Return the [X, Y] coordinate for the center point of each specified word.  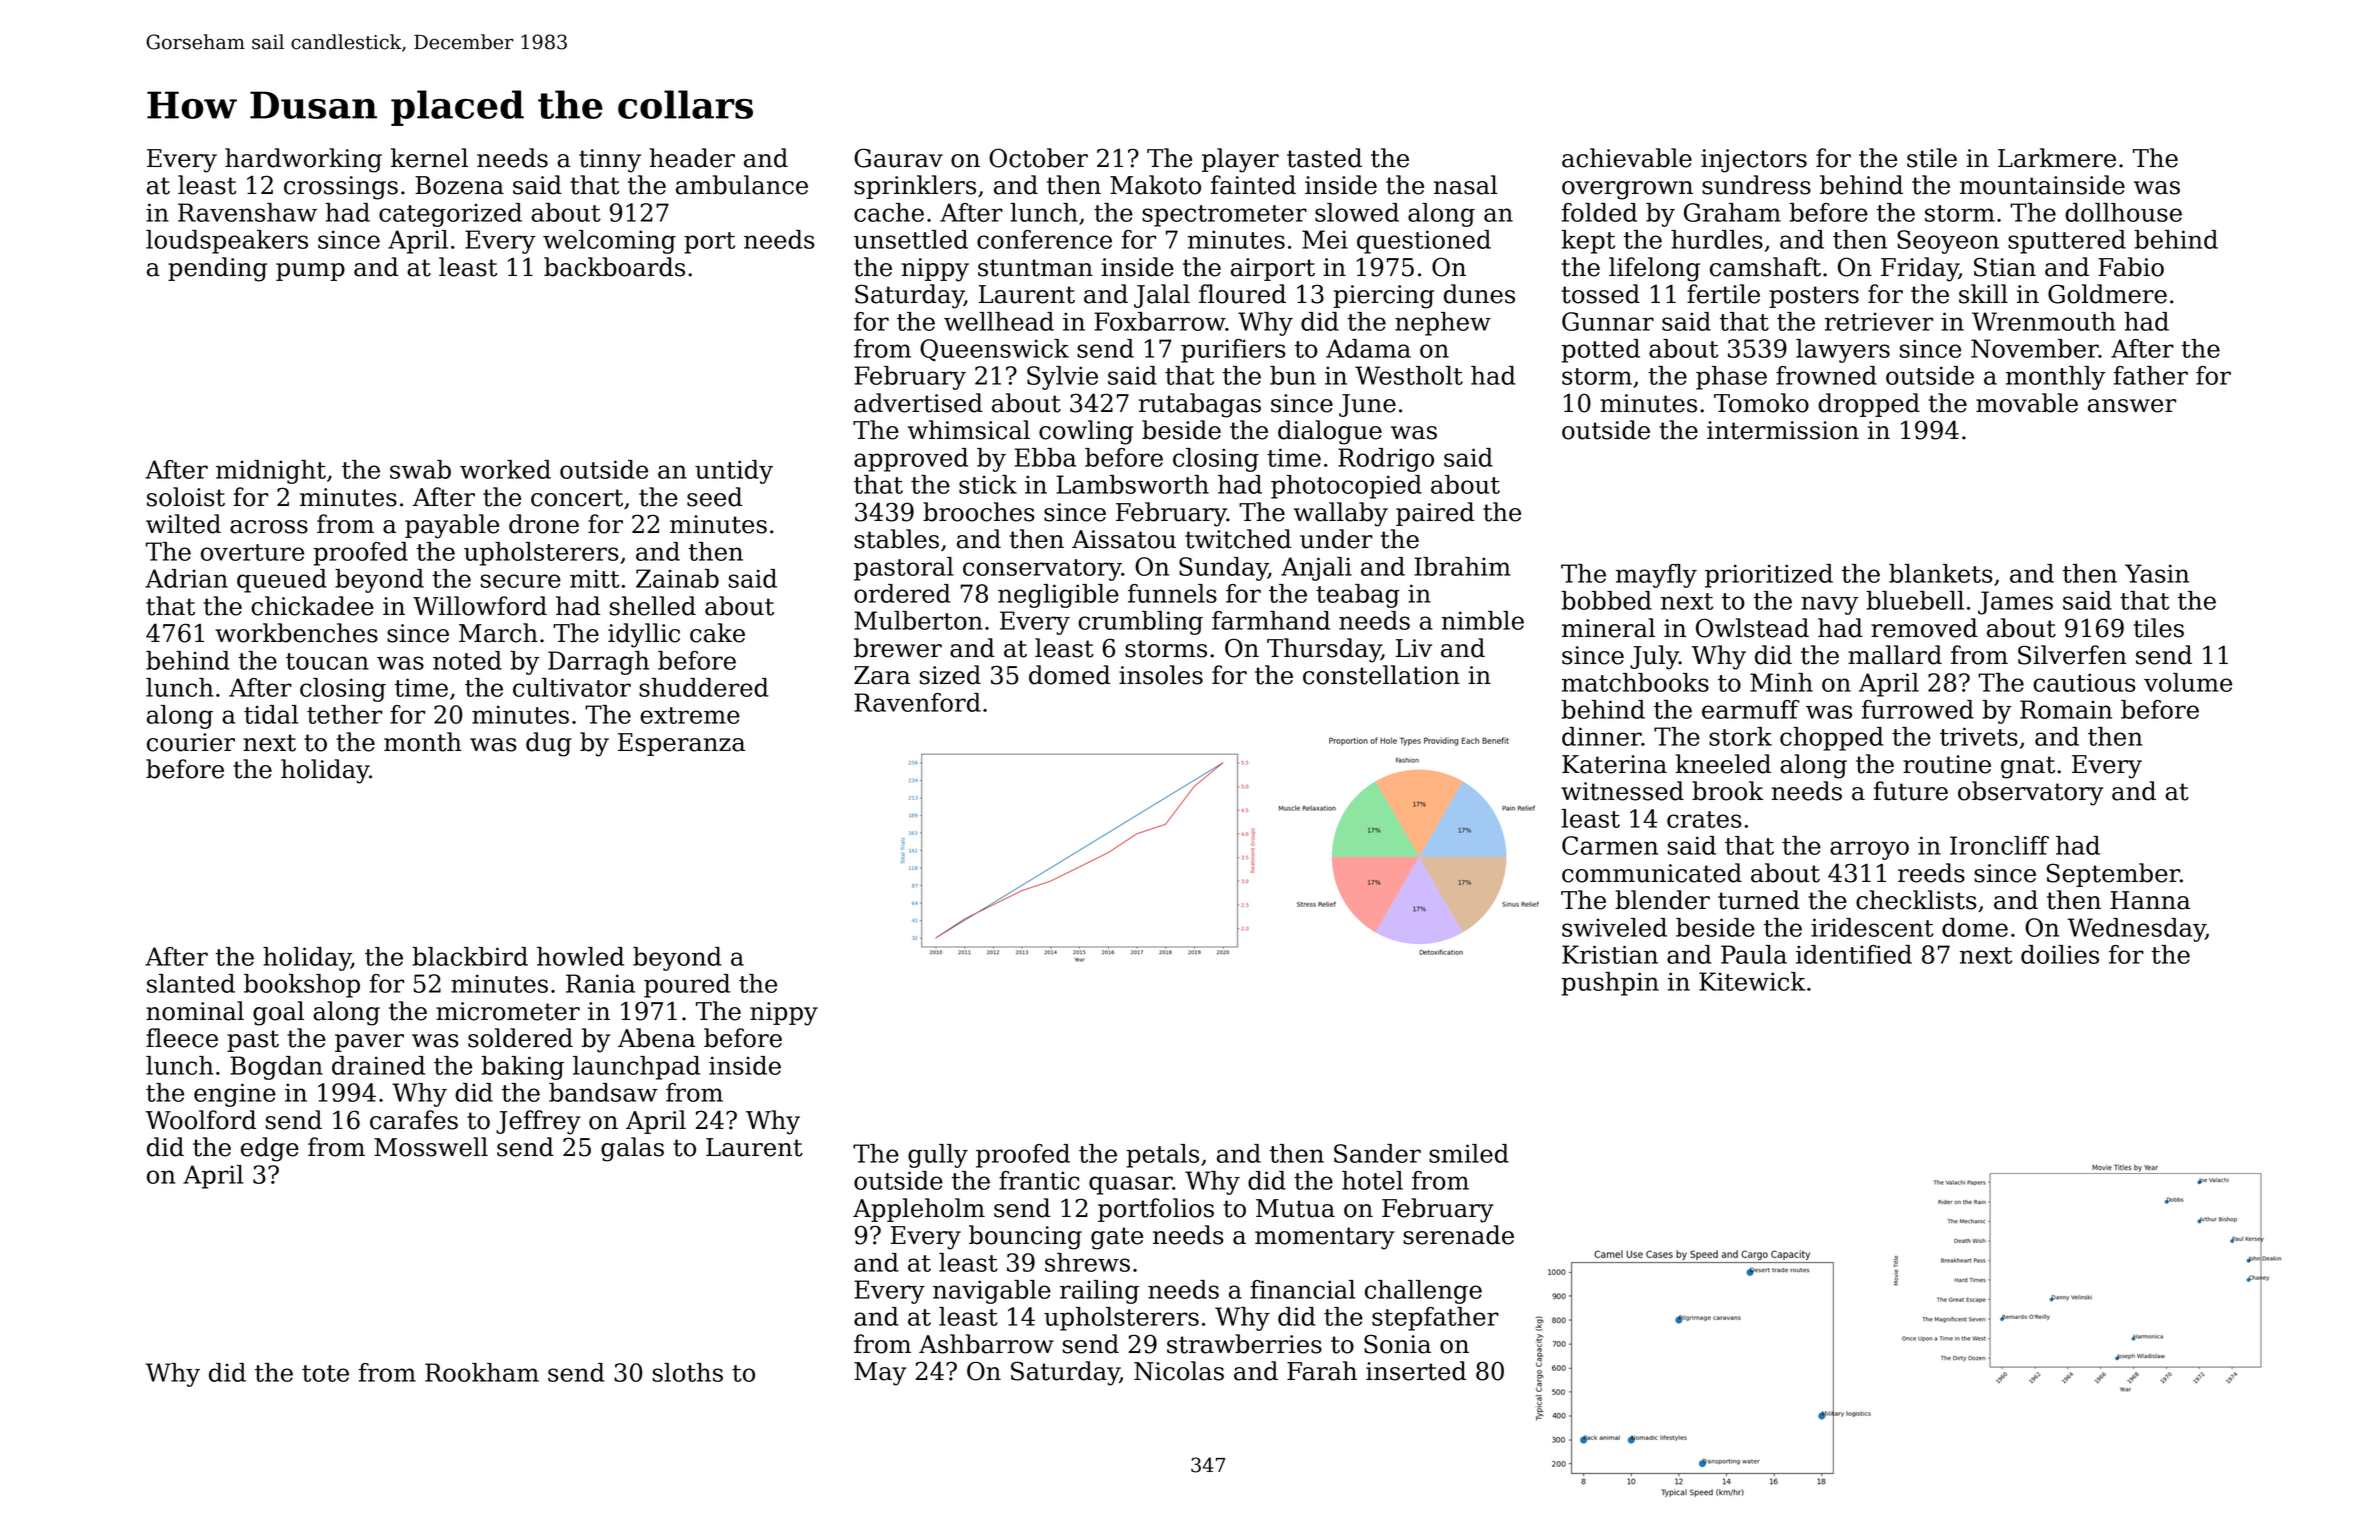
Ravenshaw [247, 212]
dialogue [1330, 432]
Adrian [186, 578]
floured [1242, 294]
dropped [1869, 405]
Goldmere [2107, 294]
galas [632, 1149]
